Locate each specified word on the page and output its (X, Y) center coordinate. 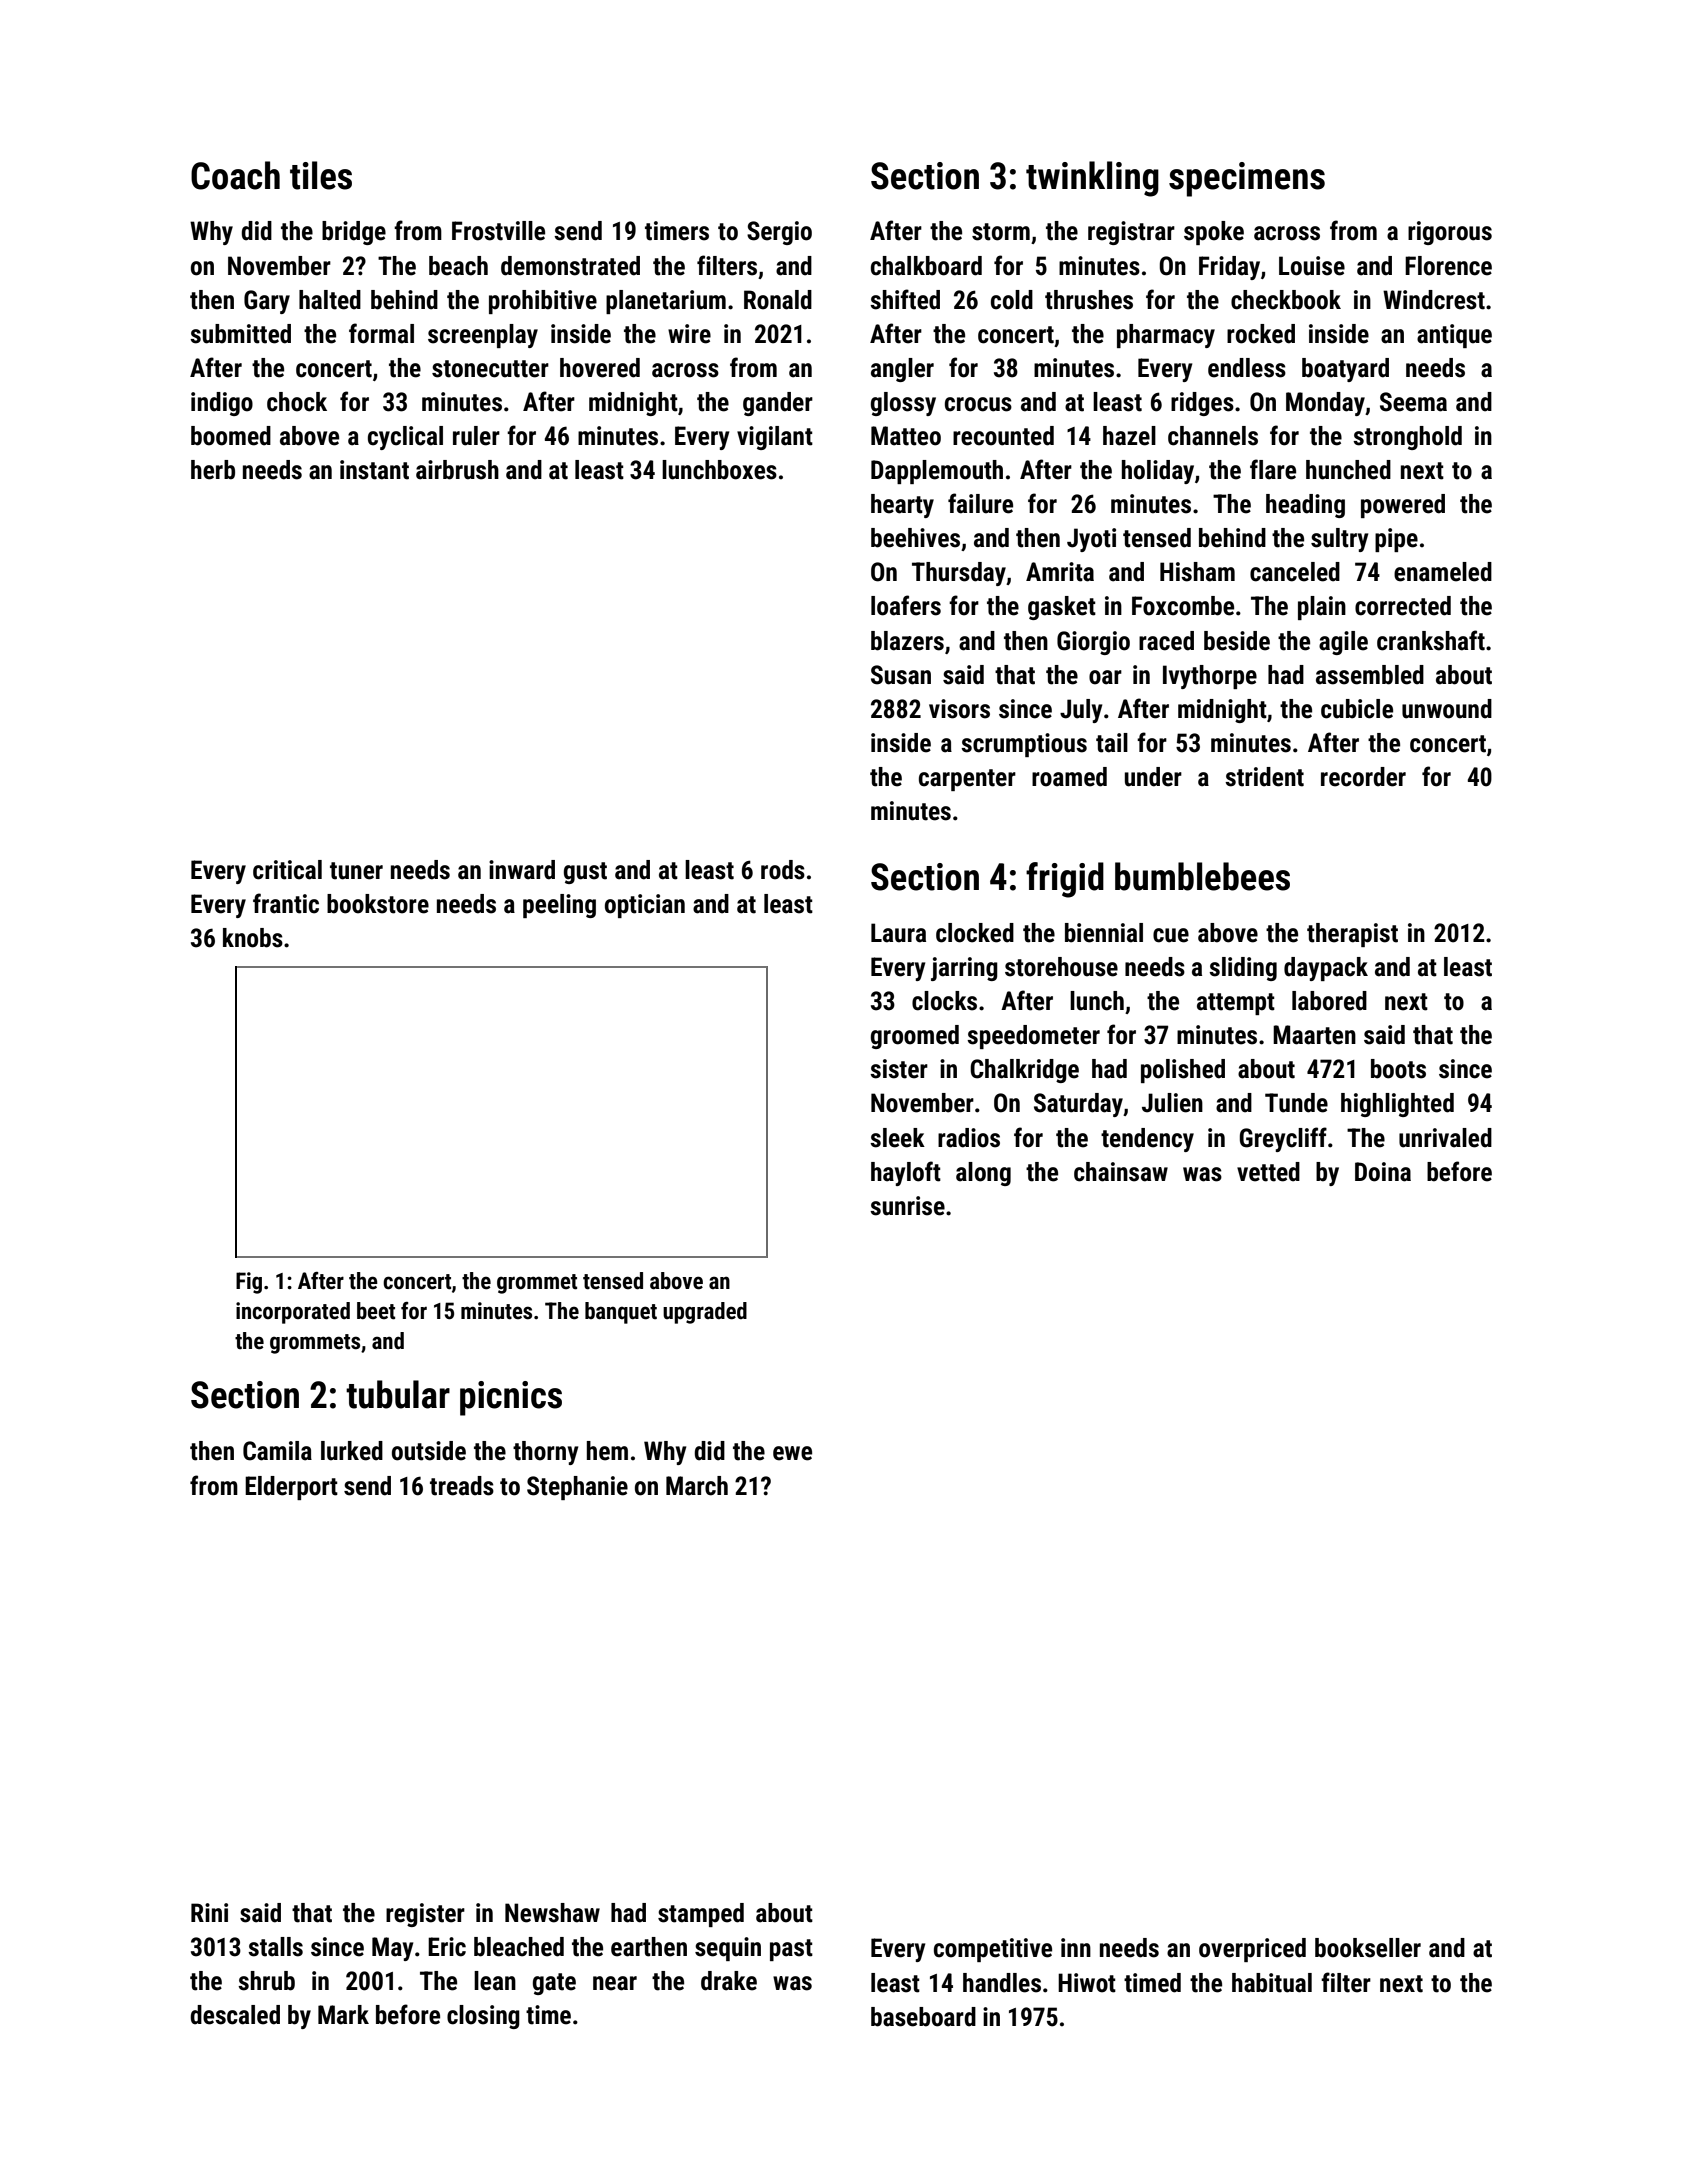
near (615, 1983)
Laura (898, 933)
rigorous (1450, 233)
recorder (1363, 777)
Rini (209, 1912)
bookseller (1368, 1948)
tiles (321, 175)
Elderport (291, 1488)
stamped (701, 1915)
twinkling (1092, 179)
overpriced (1252, 1950)
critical (287, 870)
